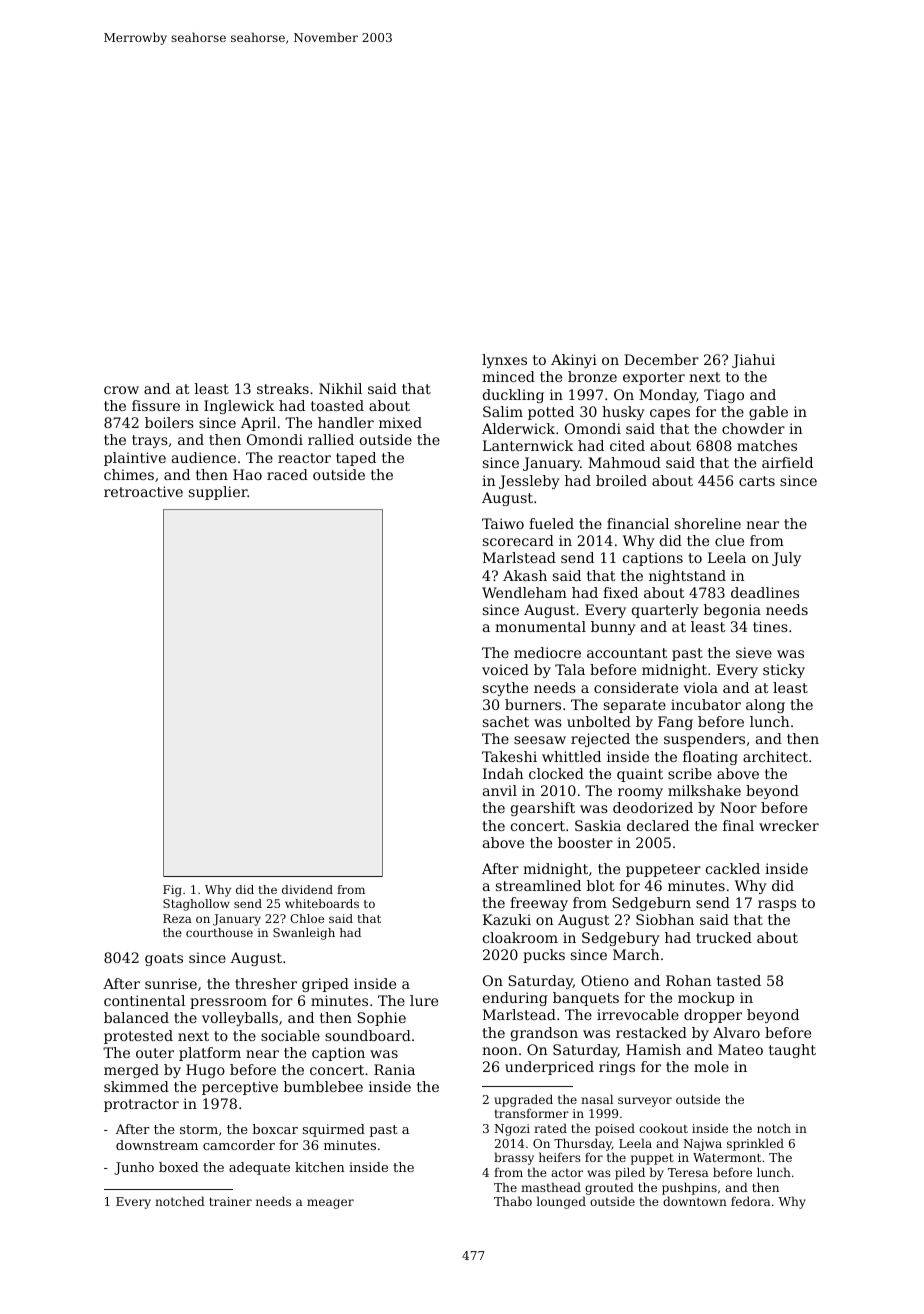 The height and width of the document is (1314, 924). Describe the element at coordinates (283, 388) in the document. I see `streaks` at that location.
